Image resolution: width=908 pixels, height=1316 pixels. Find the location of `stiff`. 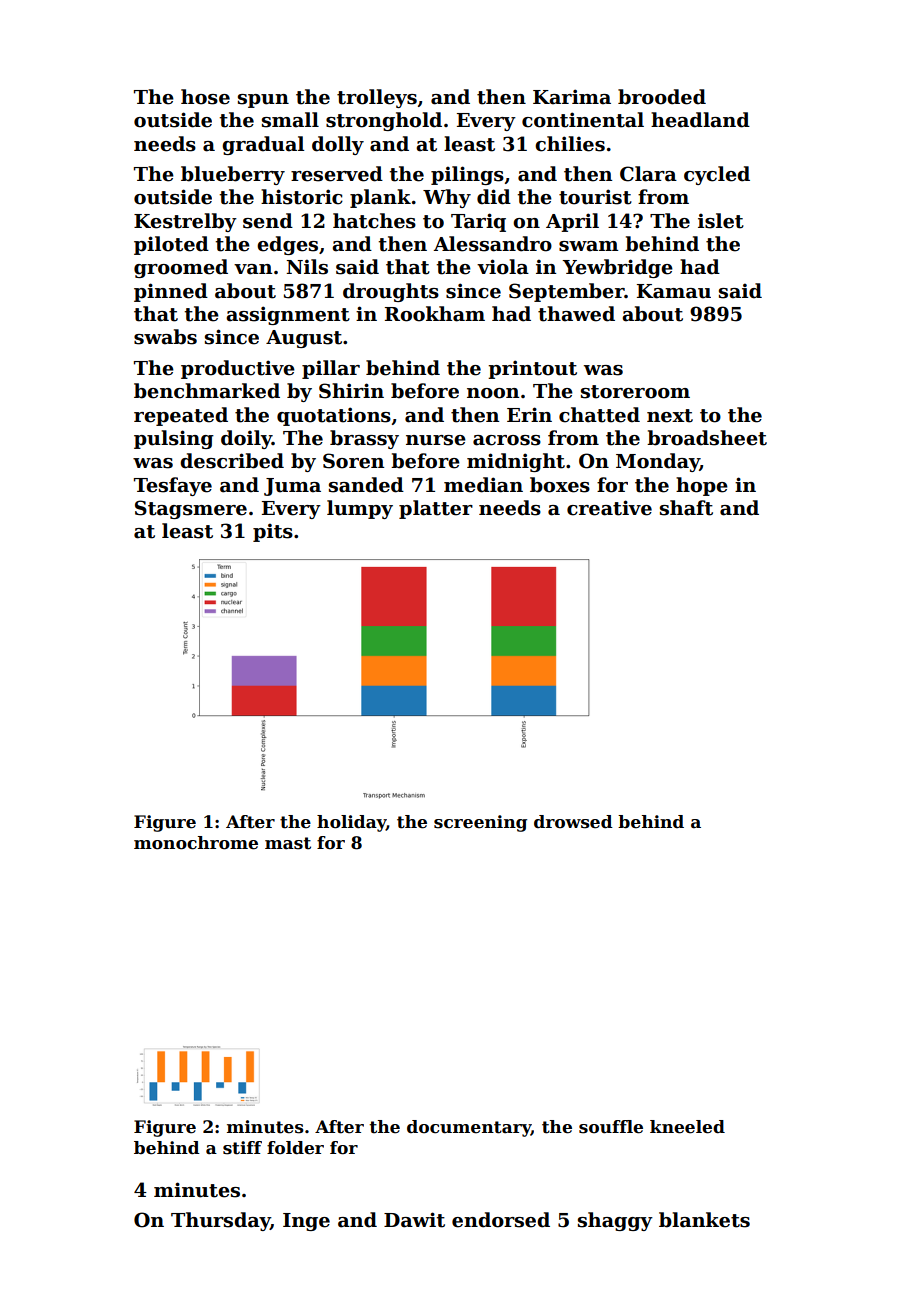

stiff is located at coordinates (242, 1148).
